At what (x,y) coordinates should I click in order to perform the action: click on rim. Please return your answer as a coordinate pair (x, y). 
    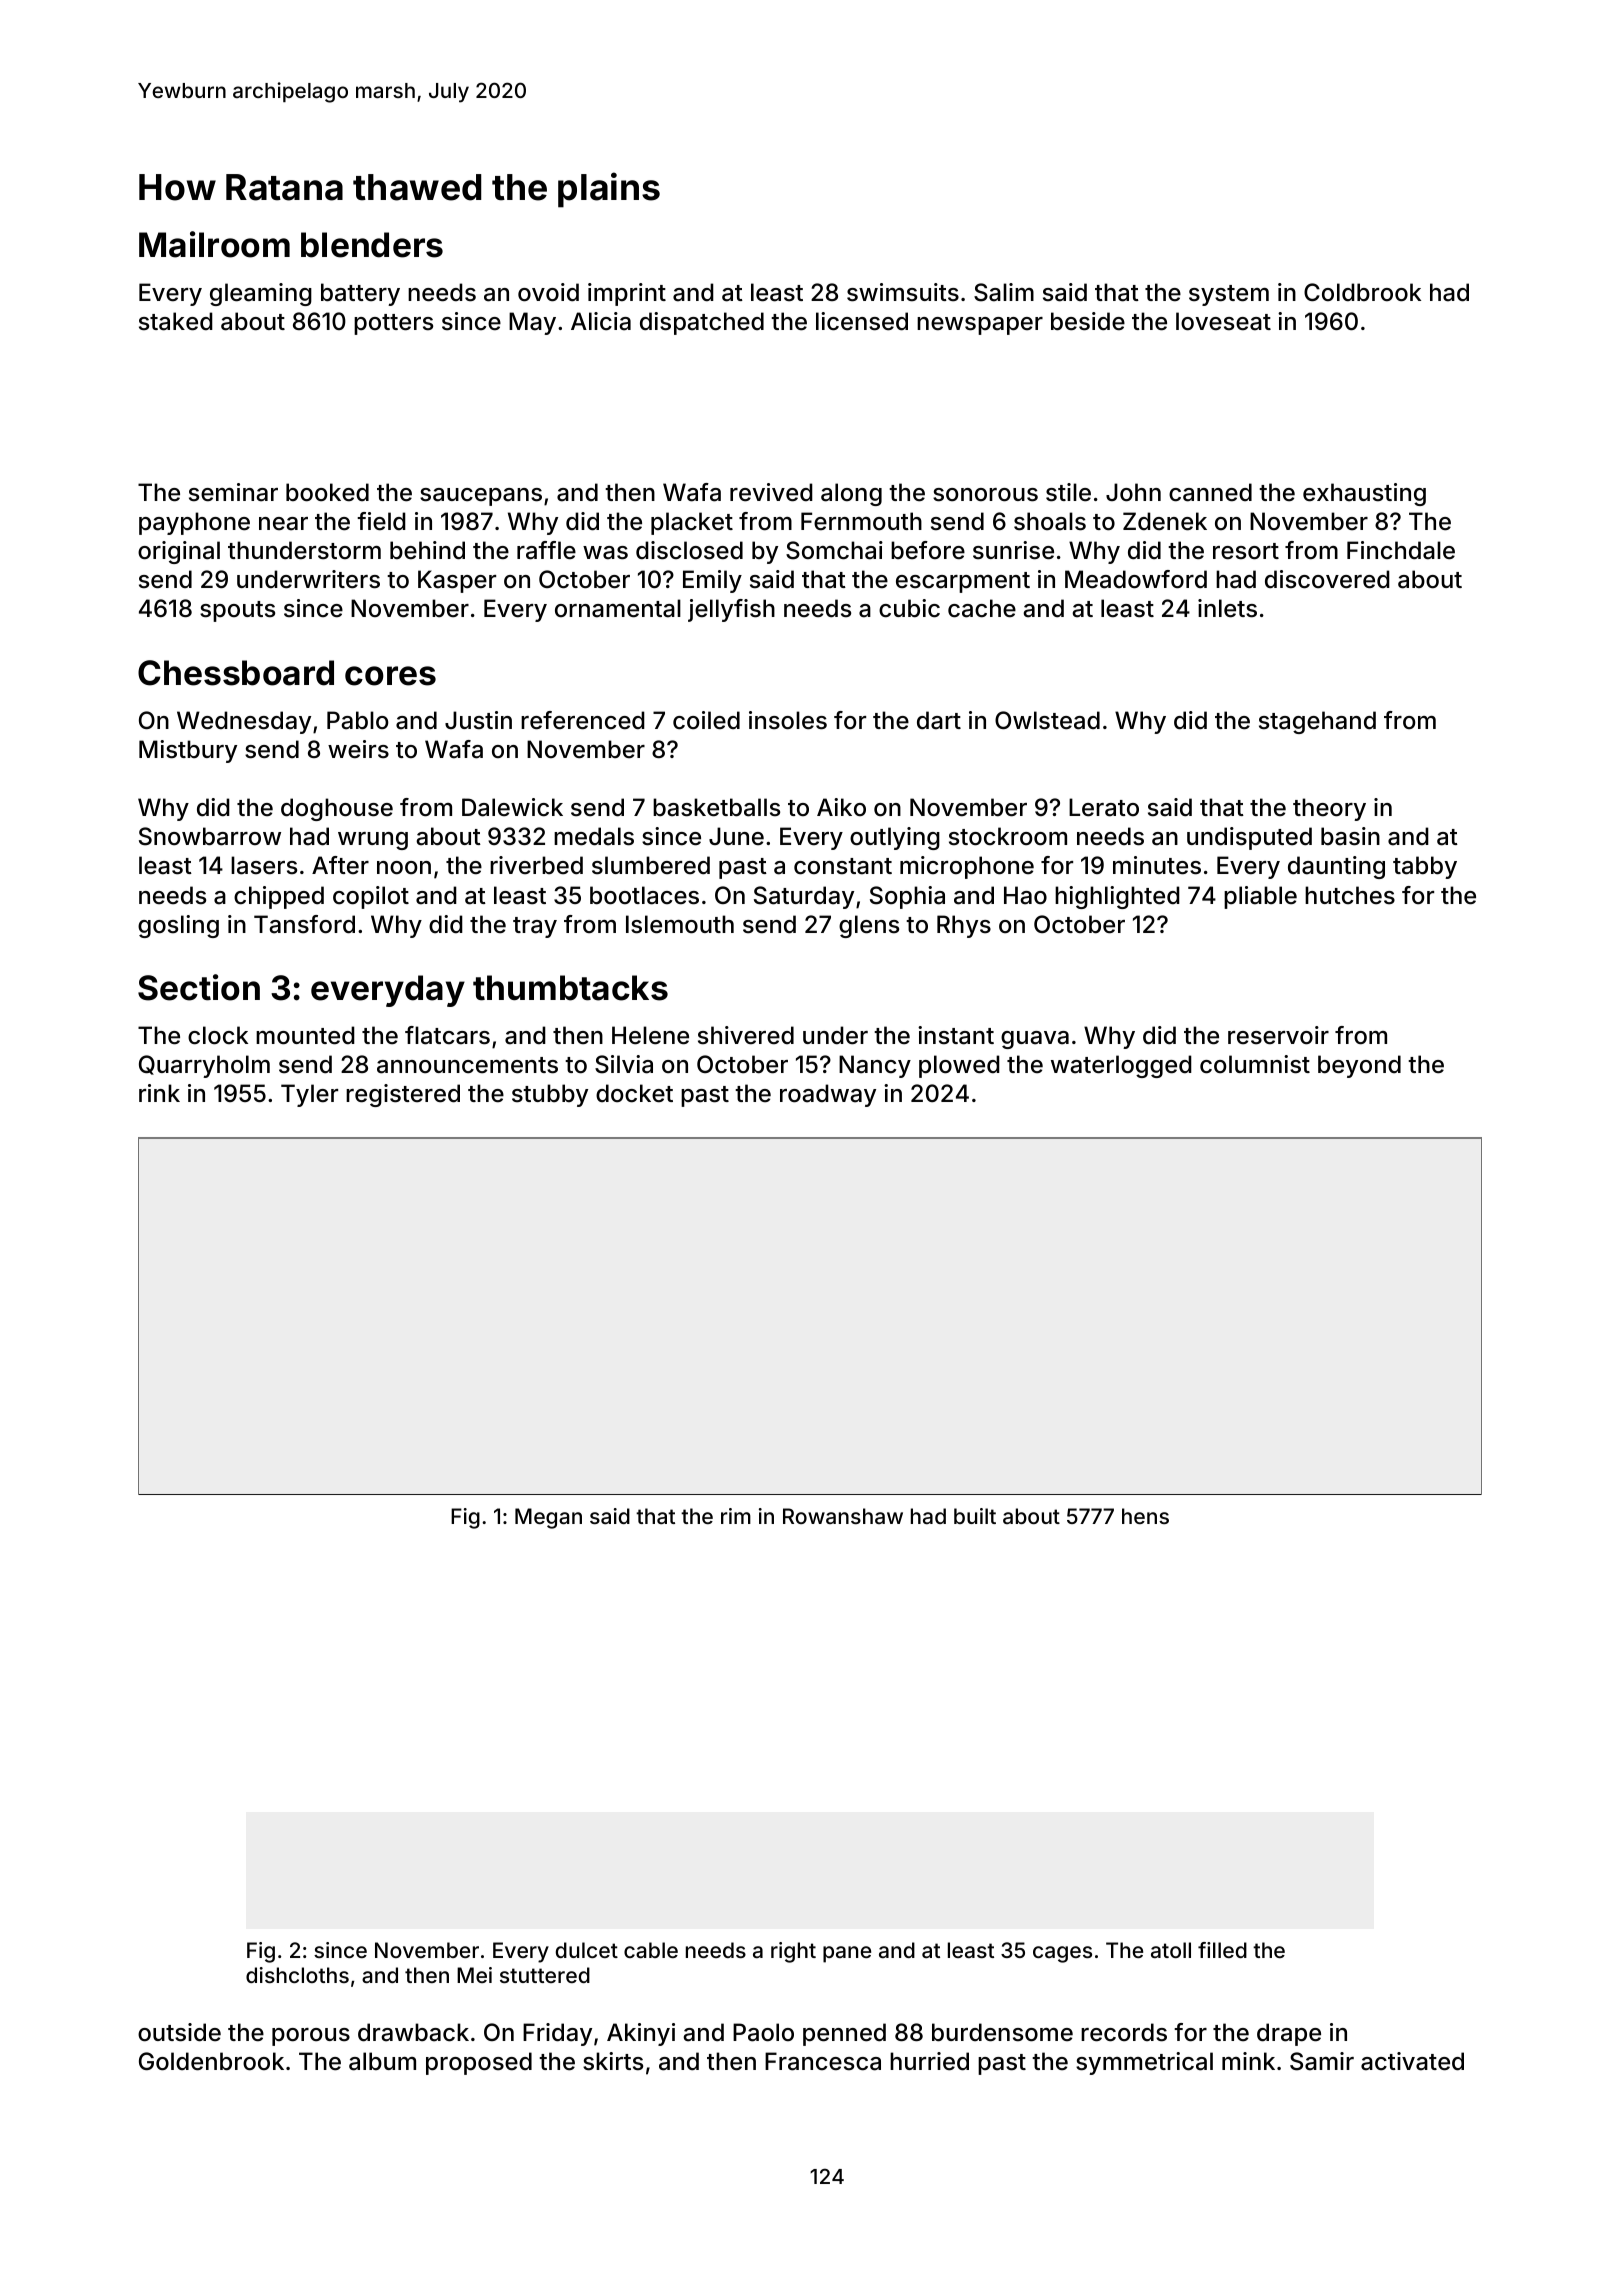
    Looking at the image, I should click on (736, 1516).
